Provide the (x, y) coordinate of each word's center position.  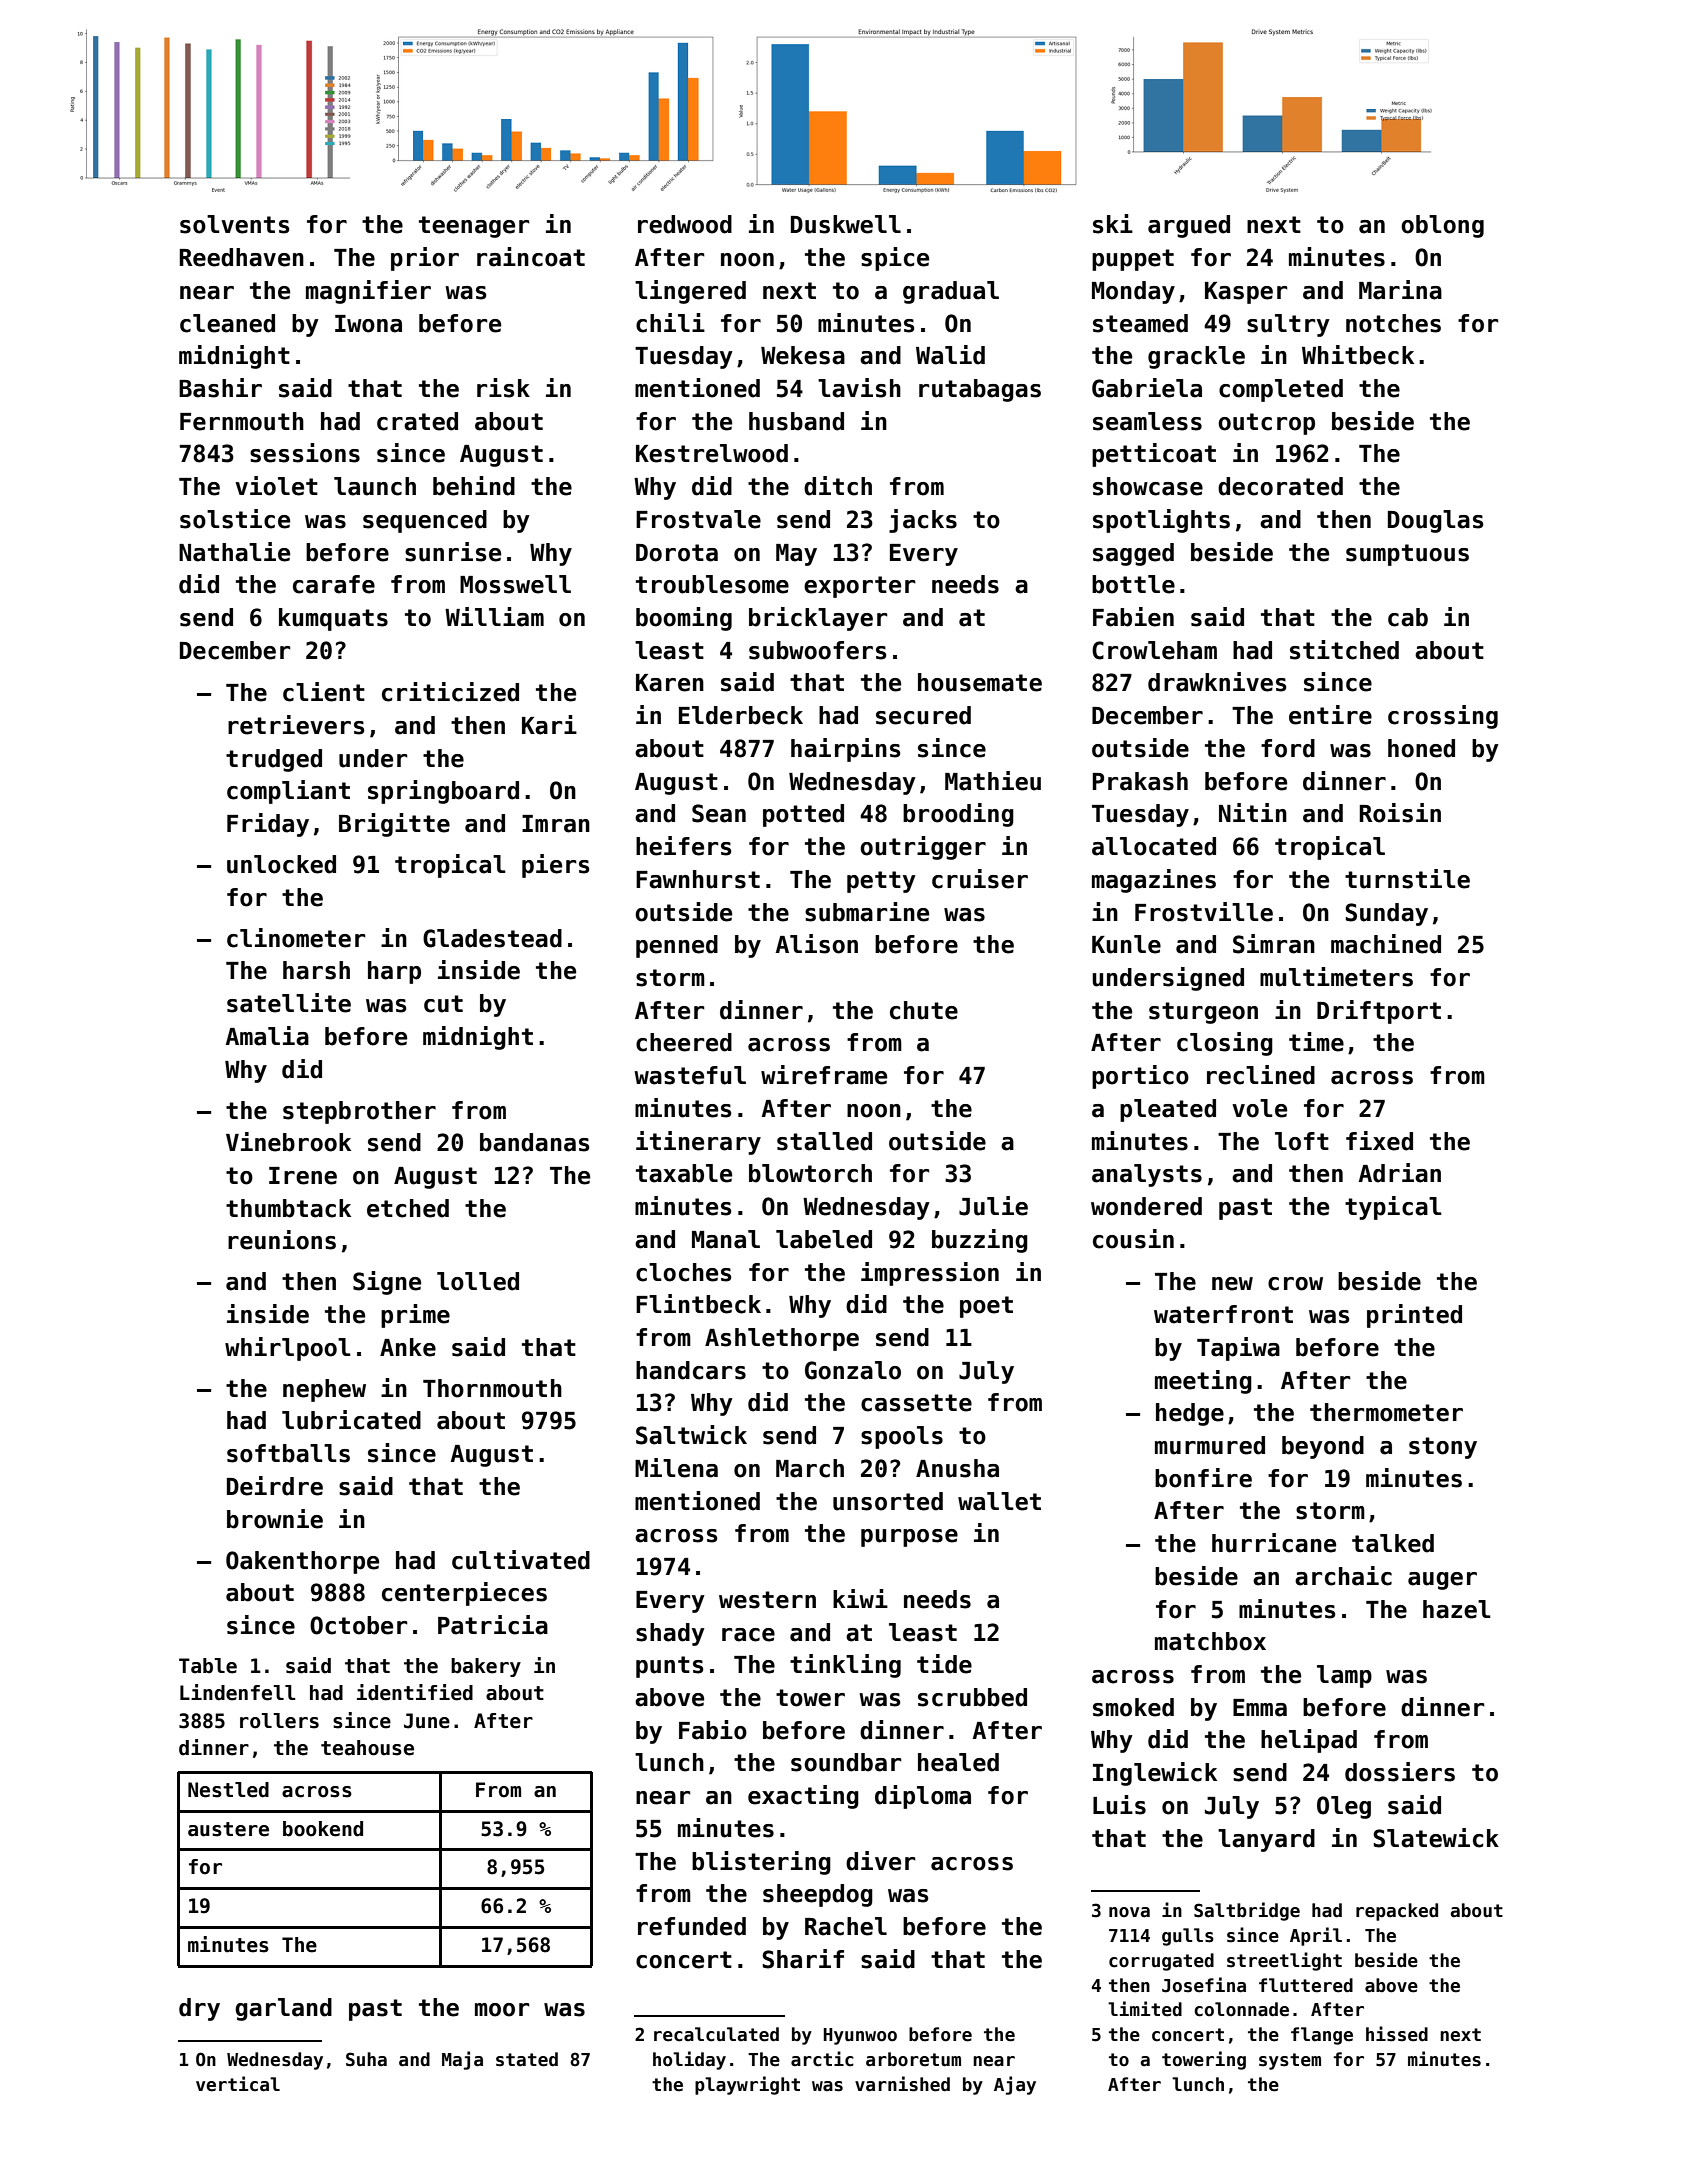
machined (1386, 944)
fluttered (1306, 1985)
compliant (288, 792)
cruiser (980, 879)
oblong (1442, 226)
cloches (684, 1272)
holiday (689, 2060)
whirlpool (288, 1349)
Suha (366, 2059)
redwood (685, 224)
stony (1443, 1448)
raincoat (531, 257)
